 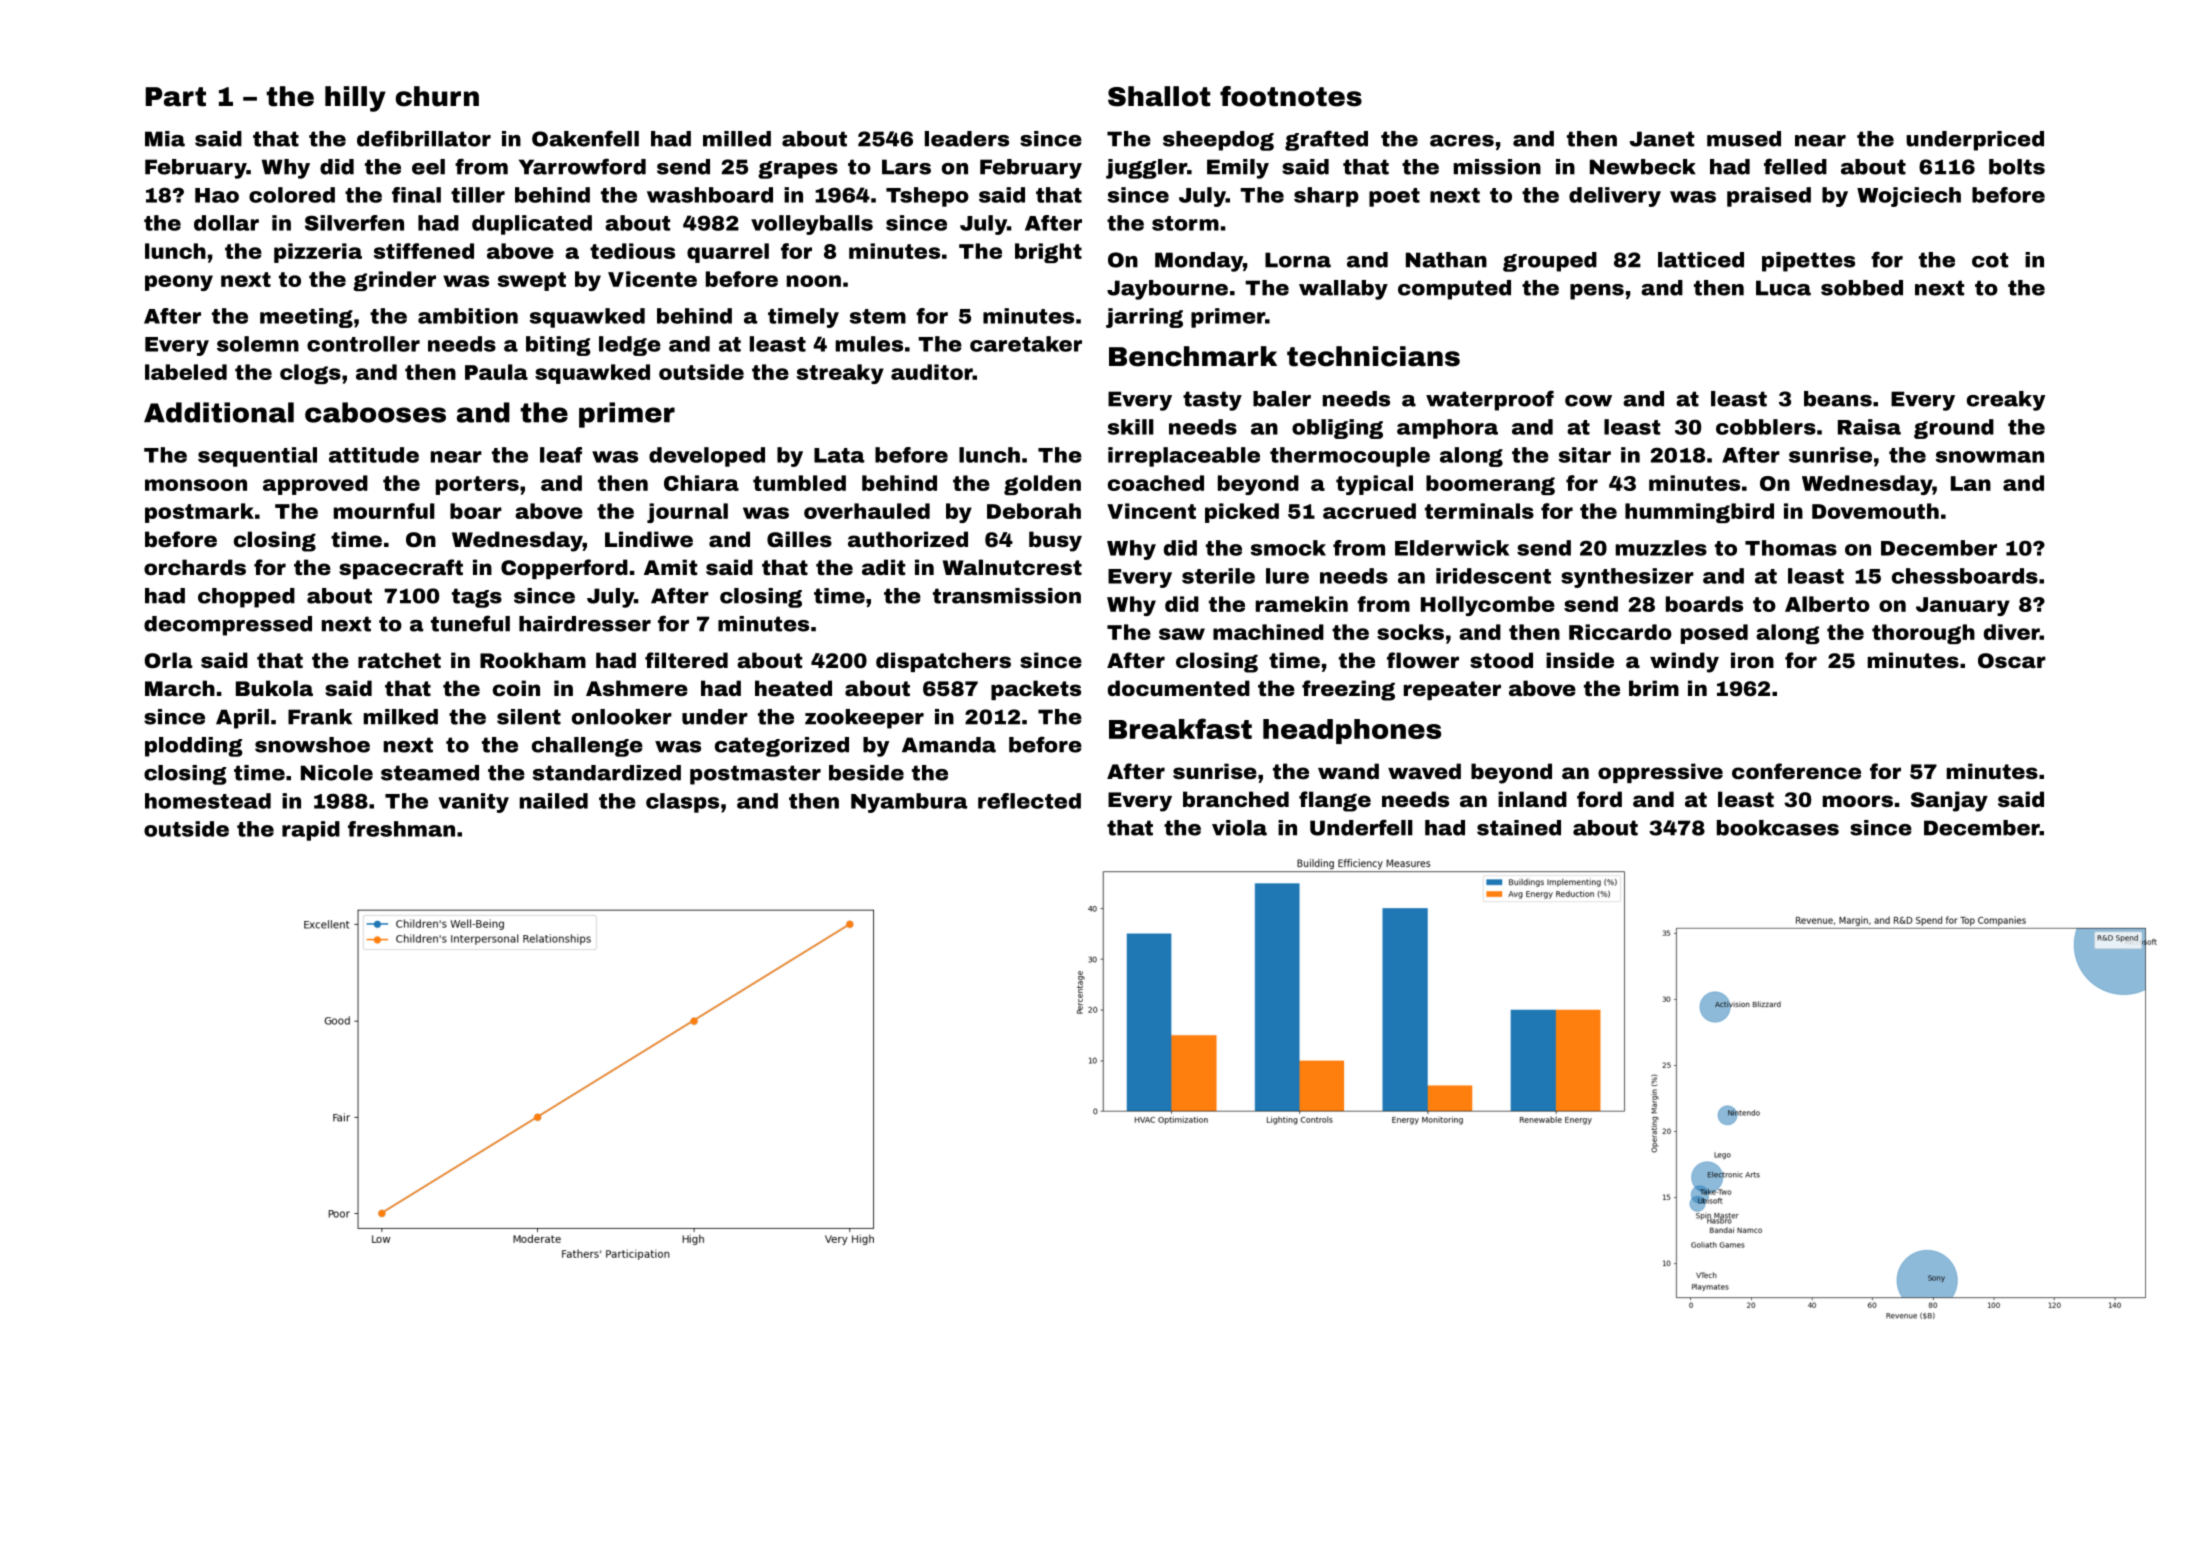 I want to click on acres, so click(x=1462, y=141).
